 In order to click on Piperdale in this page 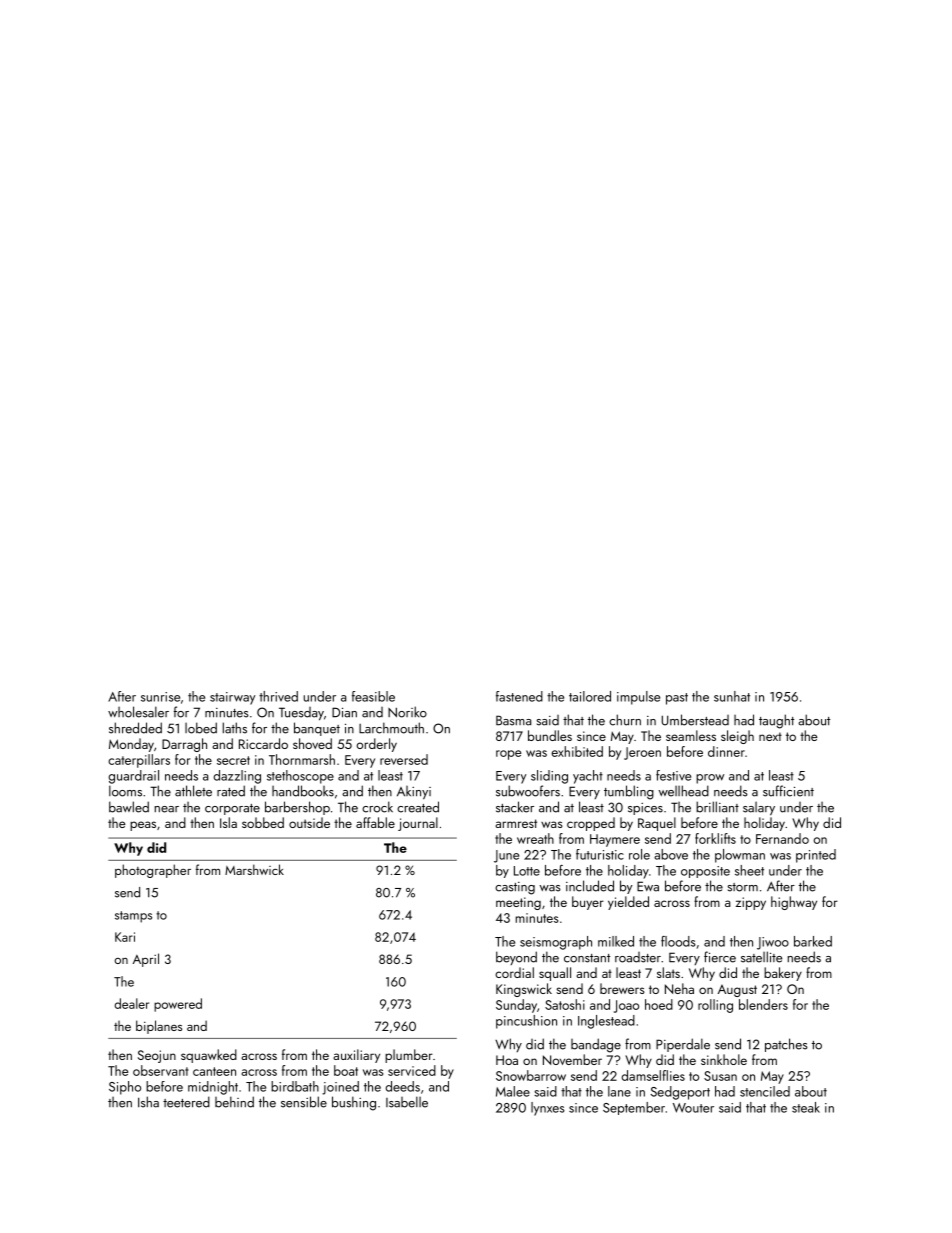, I will do `click(683, 1045)`.
